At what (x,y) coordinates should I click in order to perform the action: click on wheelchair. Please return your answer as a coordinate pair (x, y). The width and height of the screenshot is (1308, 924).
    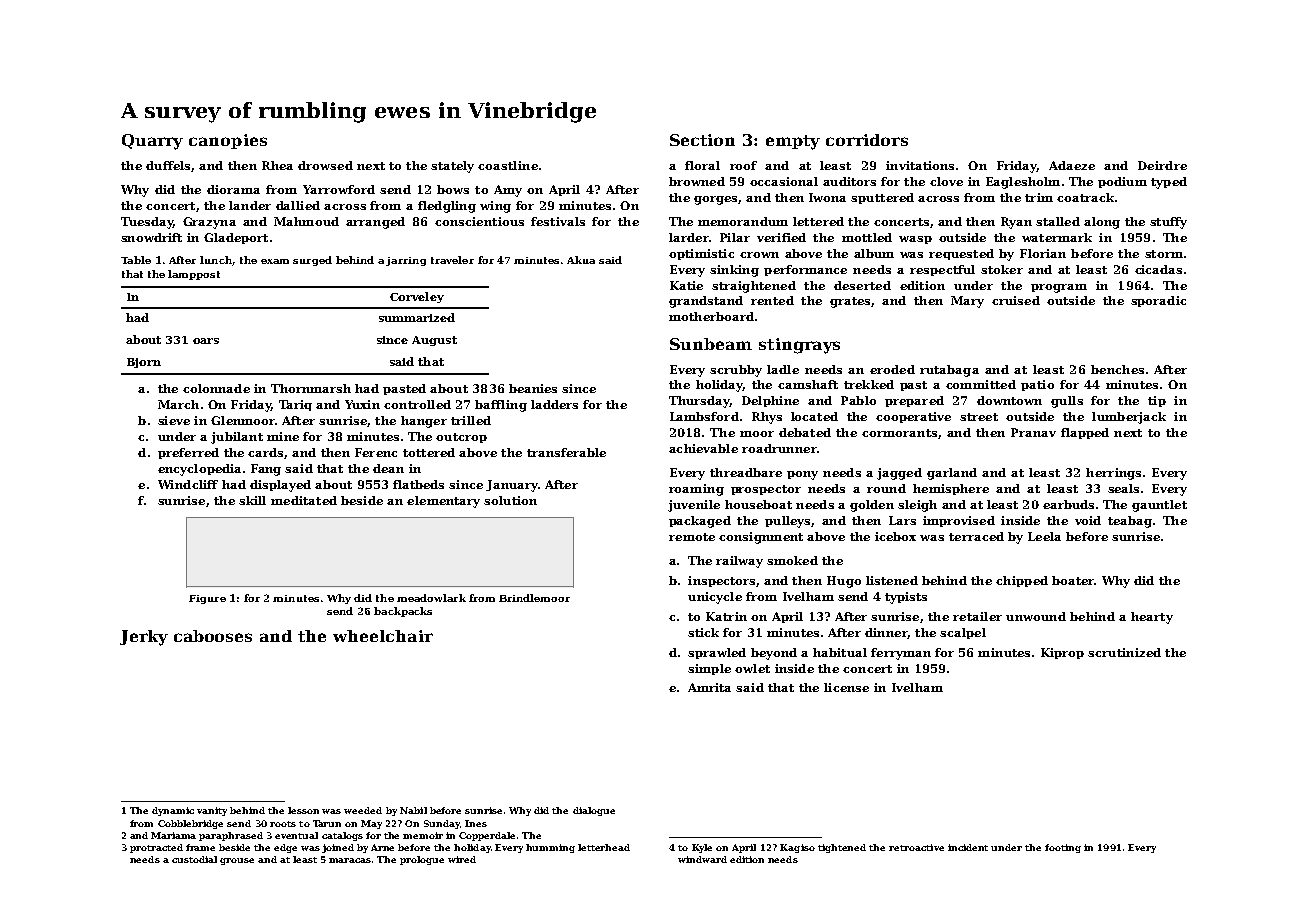
    Looking at the image, I should click on (383, 636).
